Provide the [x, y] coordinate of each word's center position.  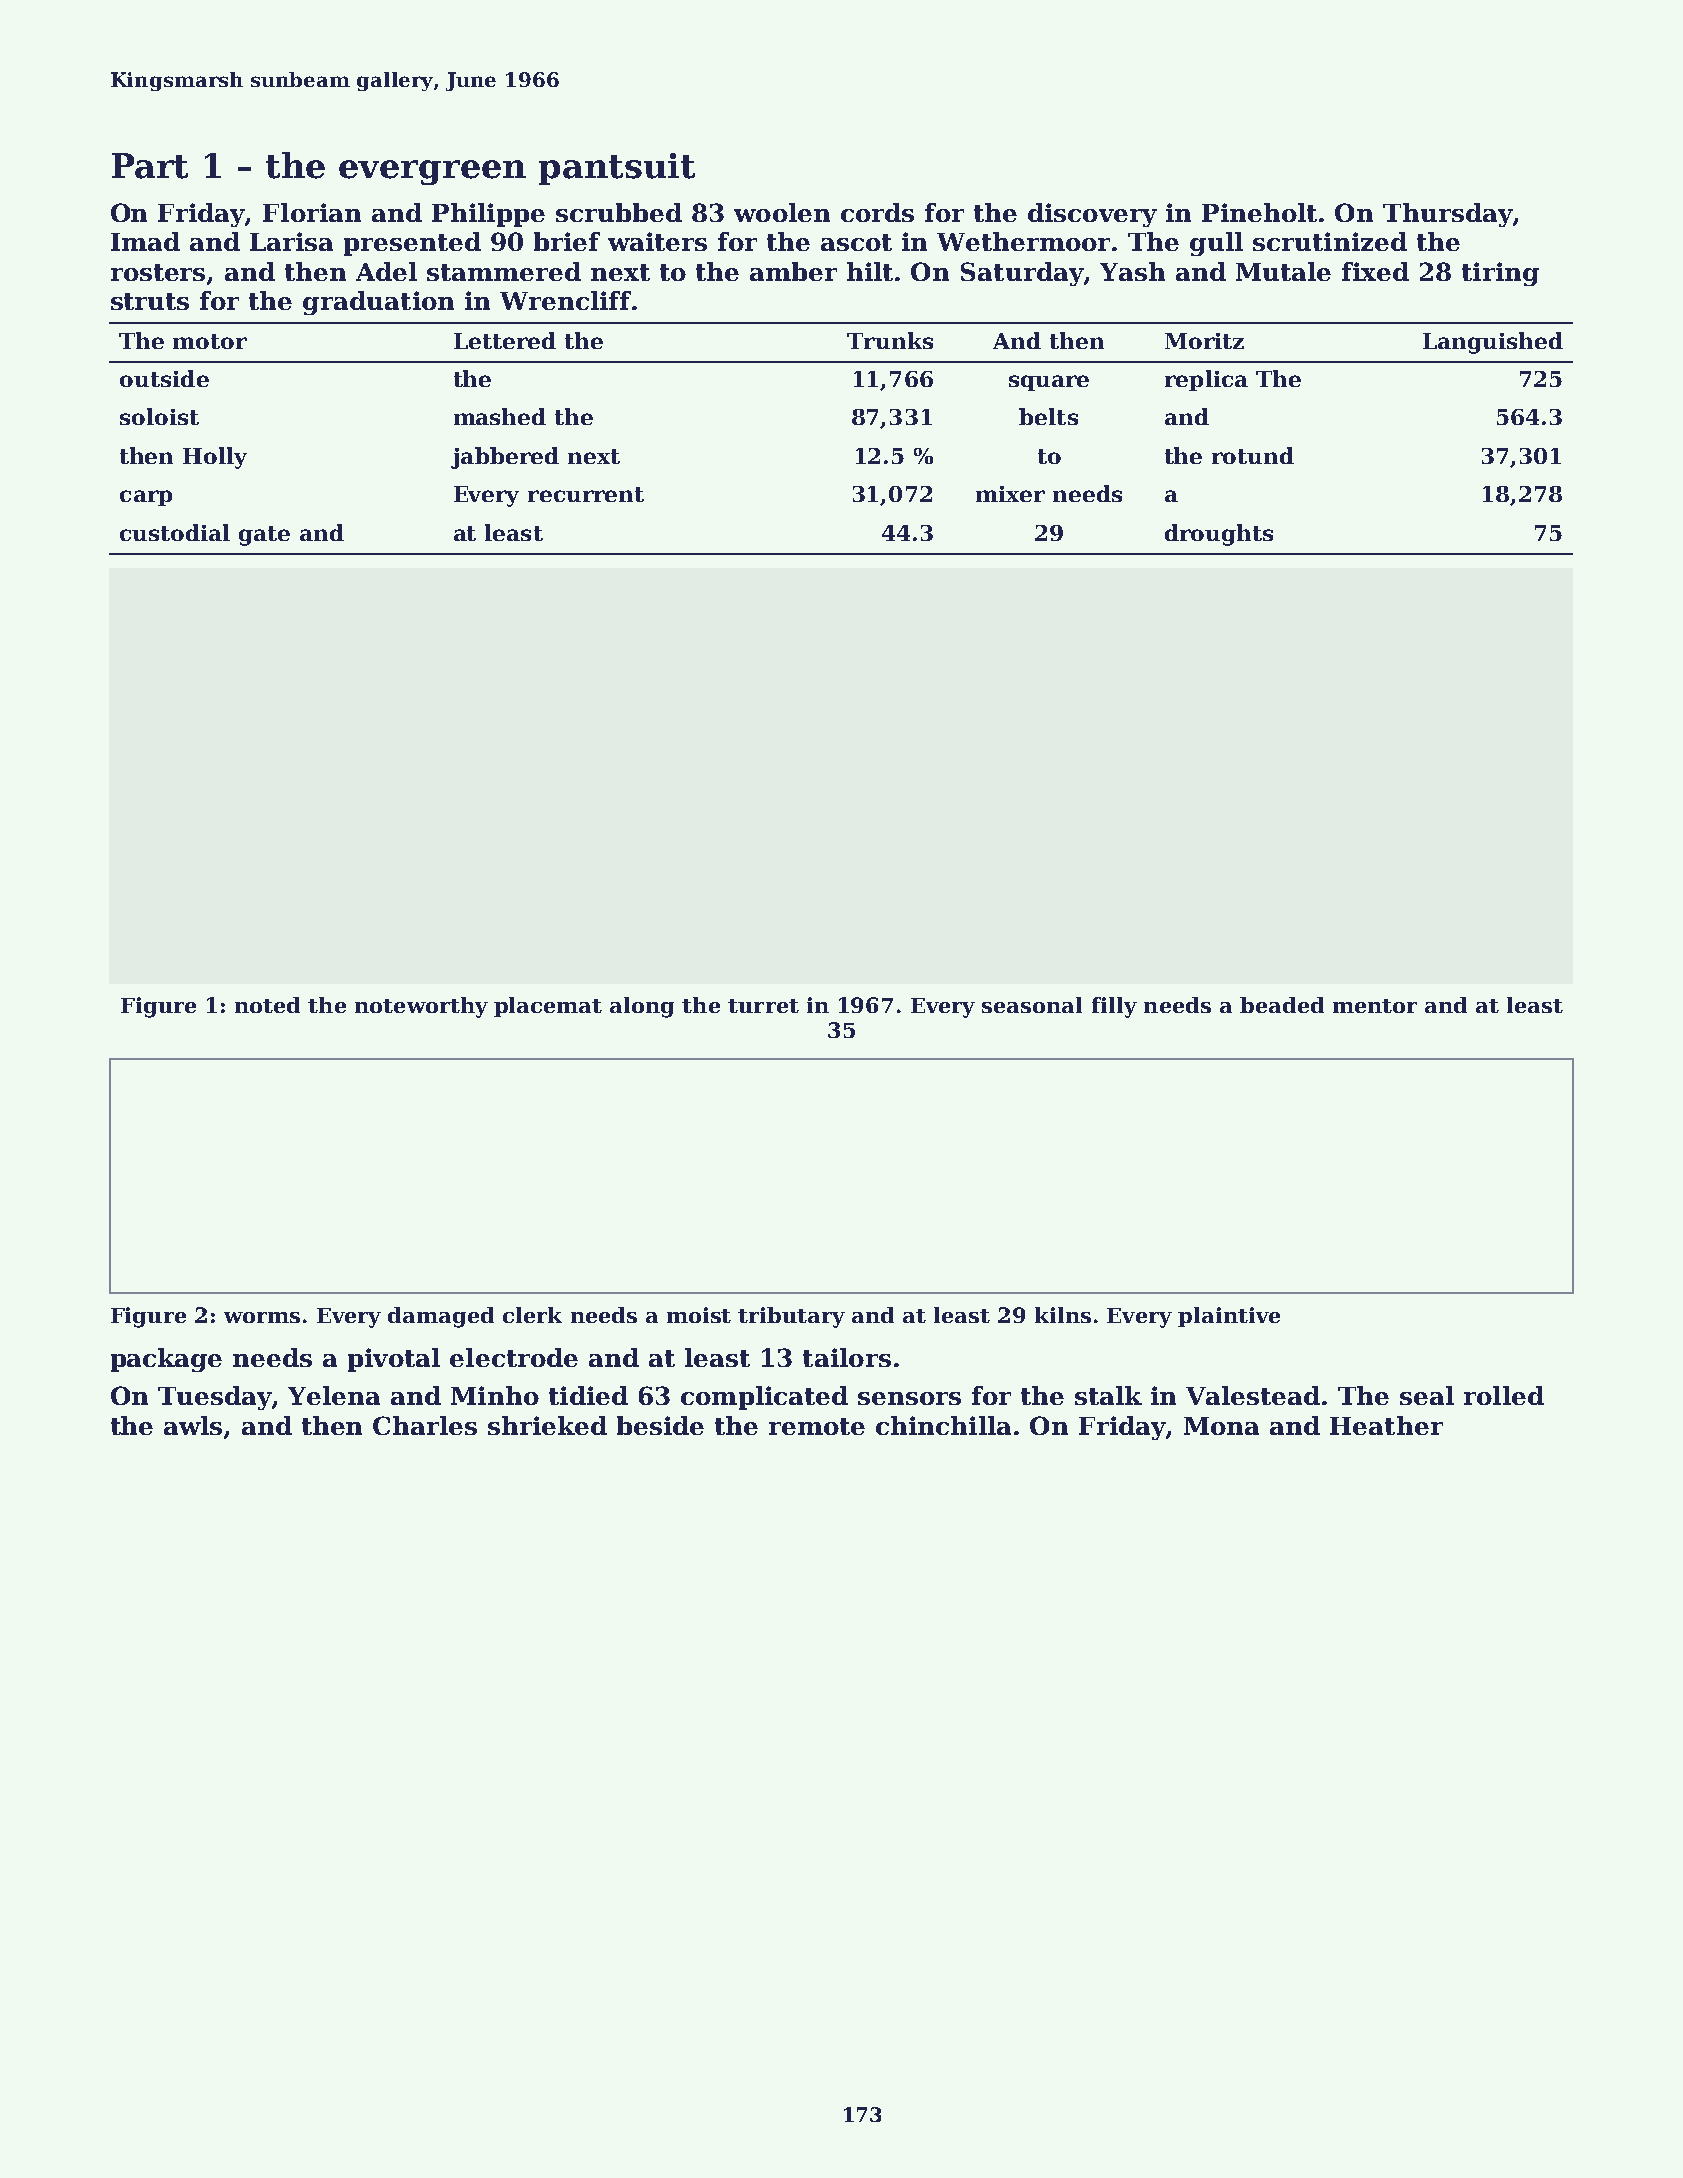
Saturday [1022, 274]
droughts [1219, 535]
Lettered [505, 340]
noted [267, 1005]
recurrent [586, 494]
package [166, 1360]
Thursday [1448, 215]
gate [264, 536]
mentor [1375, 1006]
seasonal [1032, 1005]
